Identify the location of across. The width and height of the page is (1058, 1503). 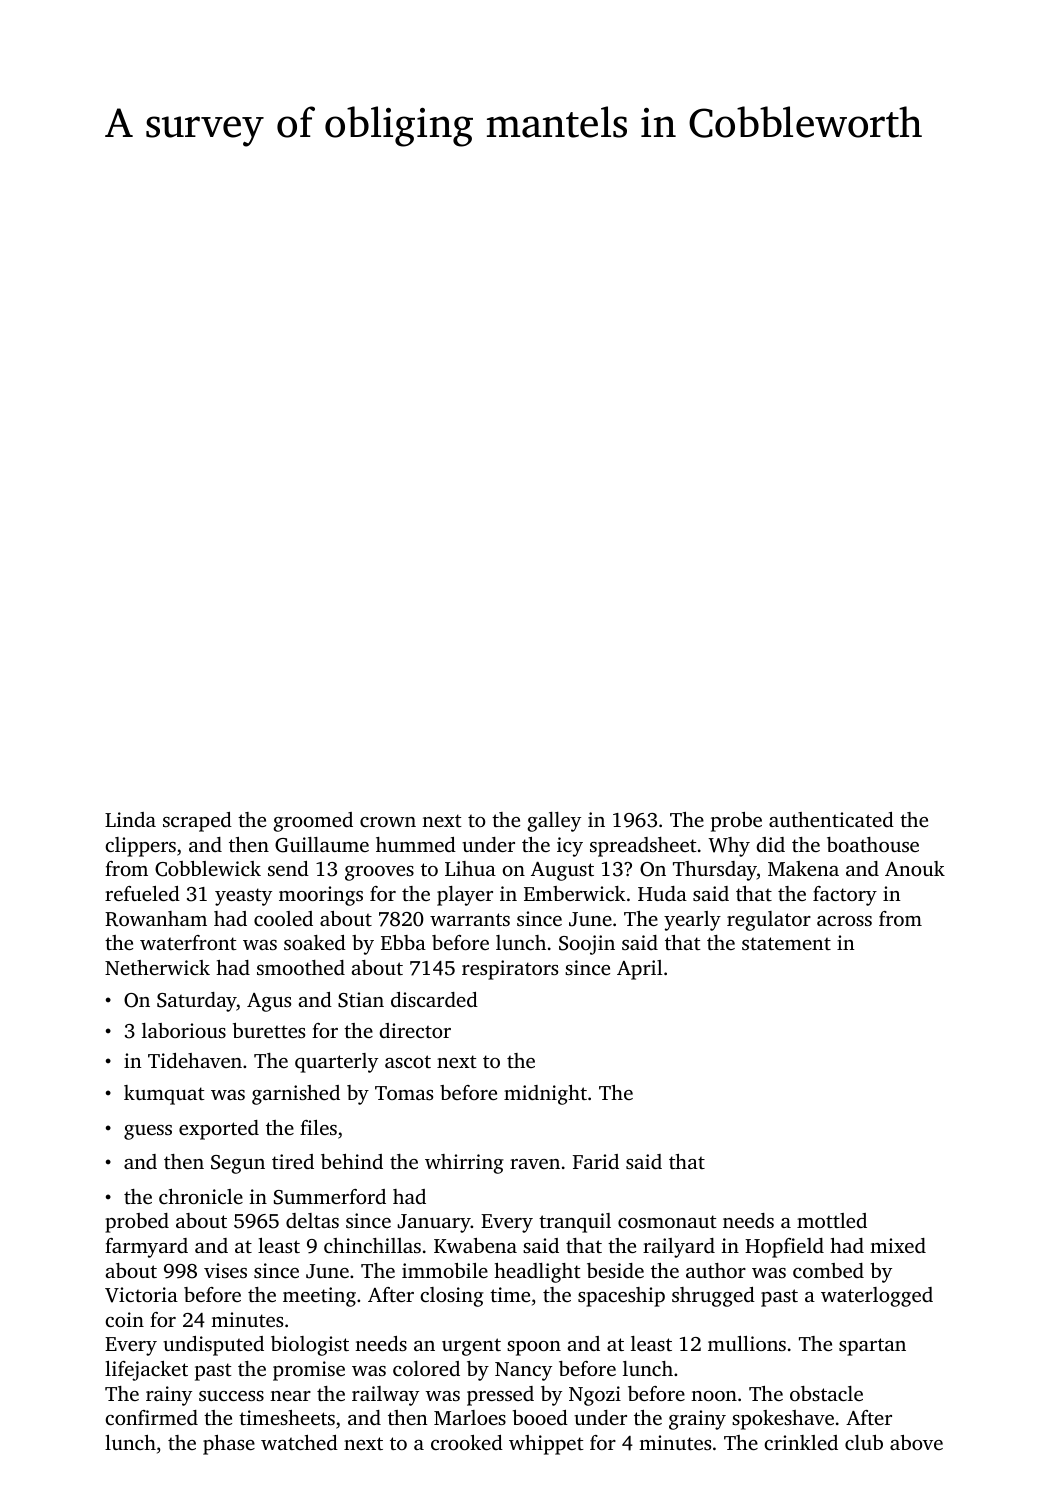
(844, 921).
